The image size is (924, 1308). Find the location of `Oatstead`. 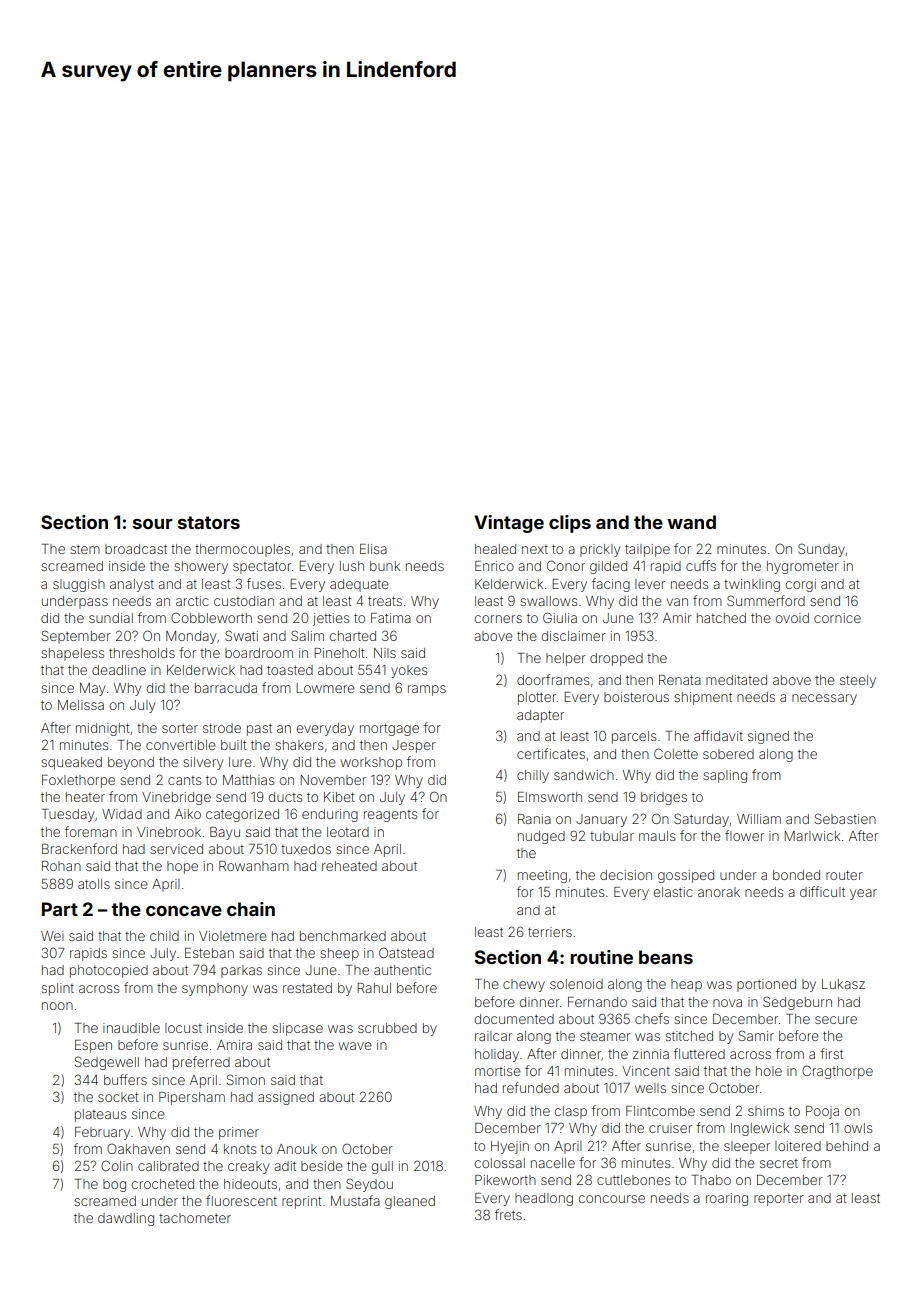

Oatstead is located at coordinates (406, 952).
